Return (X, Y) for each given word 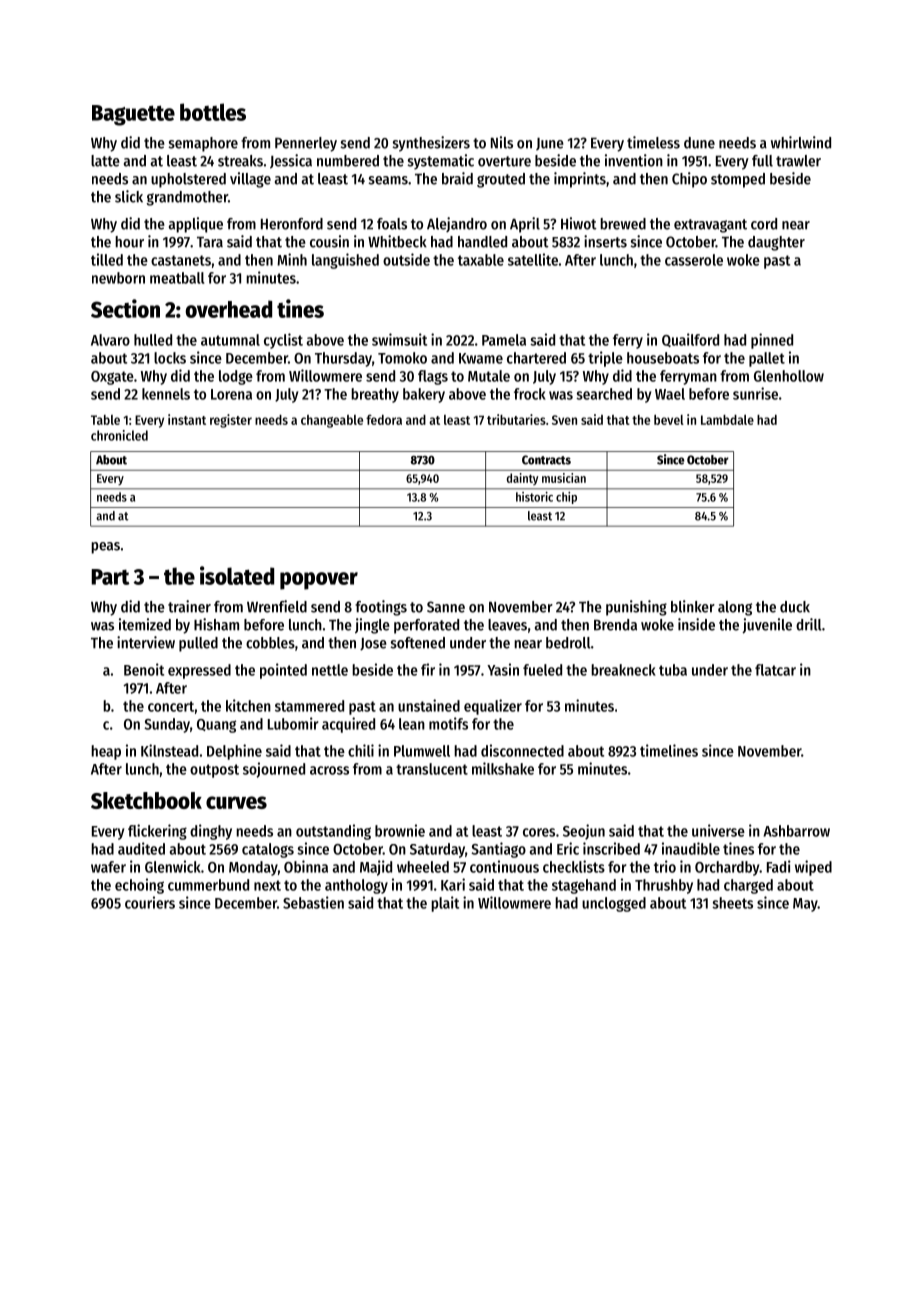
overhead (228, 309)
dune (699, 143)
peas (105, 548)
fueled (542, 670)
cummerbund (208, 885)
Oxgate (112, 378)
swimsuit (399, 339)
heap (106, 752)
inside (696, 624)
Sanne (446, 607)
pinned (772, 341)
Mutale (489, 376)
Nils (502, 142)
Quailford (690, 340)
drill (809, 624)
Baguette (133, 115)
